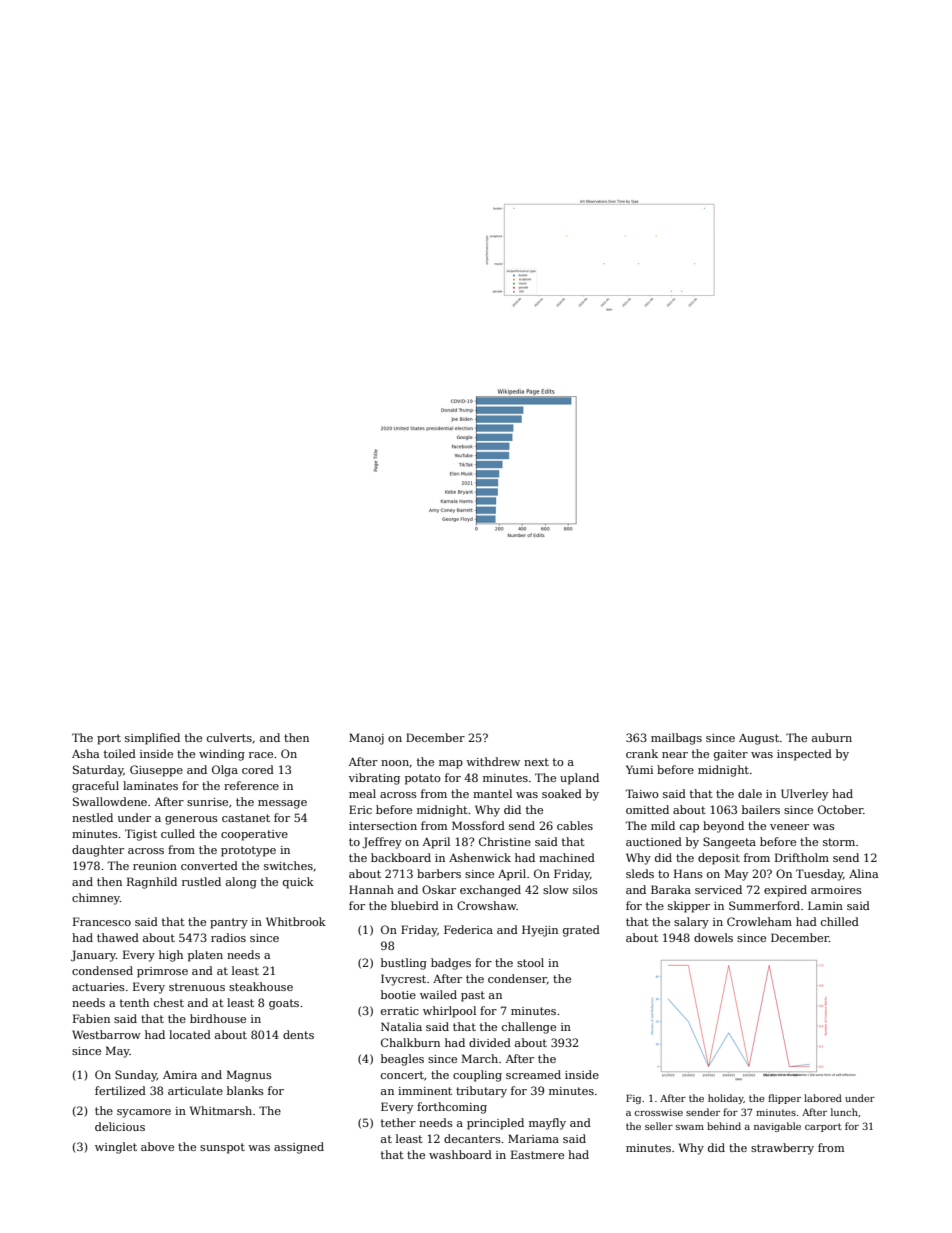  Describe the element at coordinates (120, 1126) in the page. I see `delicious` at that location.
